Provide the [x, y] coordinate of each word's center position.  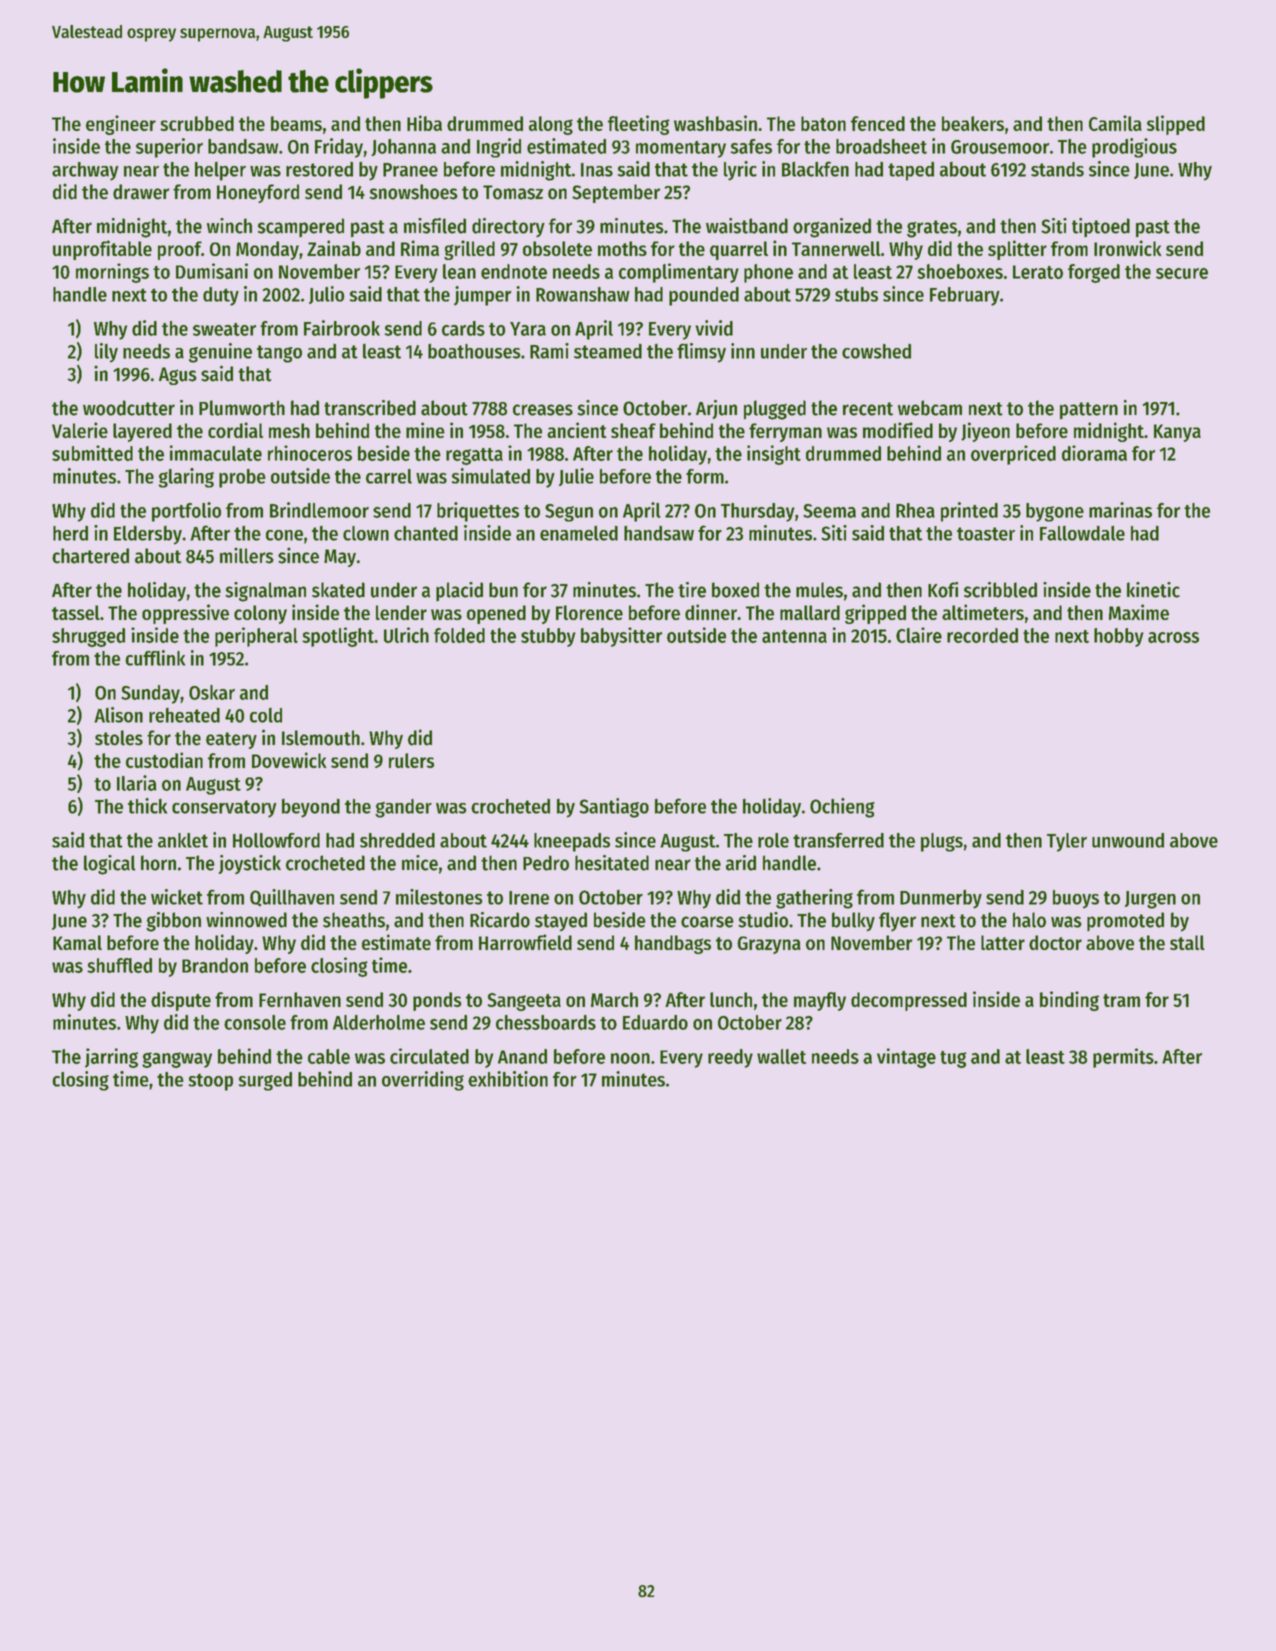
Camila [1115, 123]
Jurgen [1150, 900]
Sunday [150, 694]
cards [463, 328]
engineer [121, 125]
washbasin [715, 123]
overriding [423, 1081]
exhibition [508, 1079]
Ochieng [842, 808]
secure [1182, 273]
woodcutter [129, 408]
